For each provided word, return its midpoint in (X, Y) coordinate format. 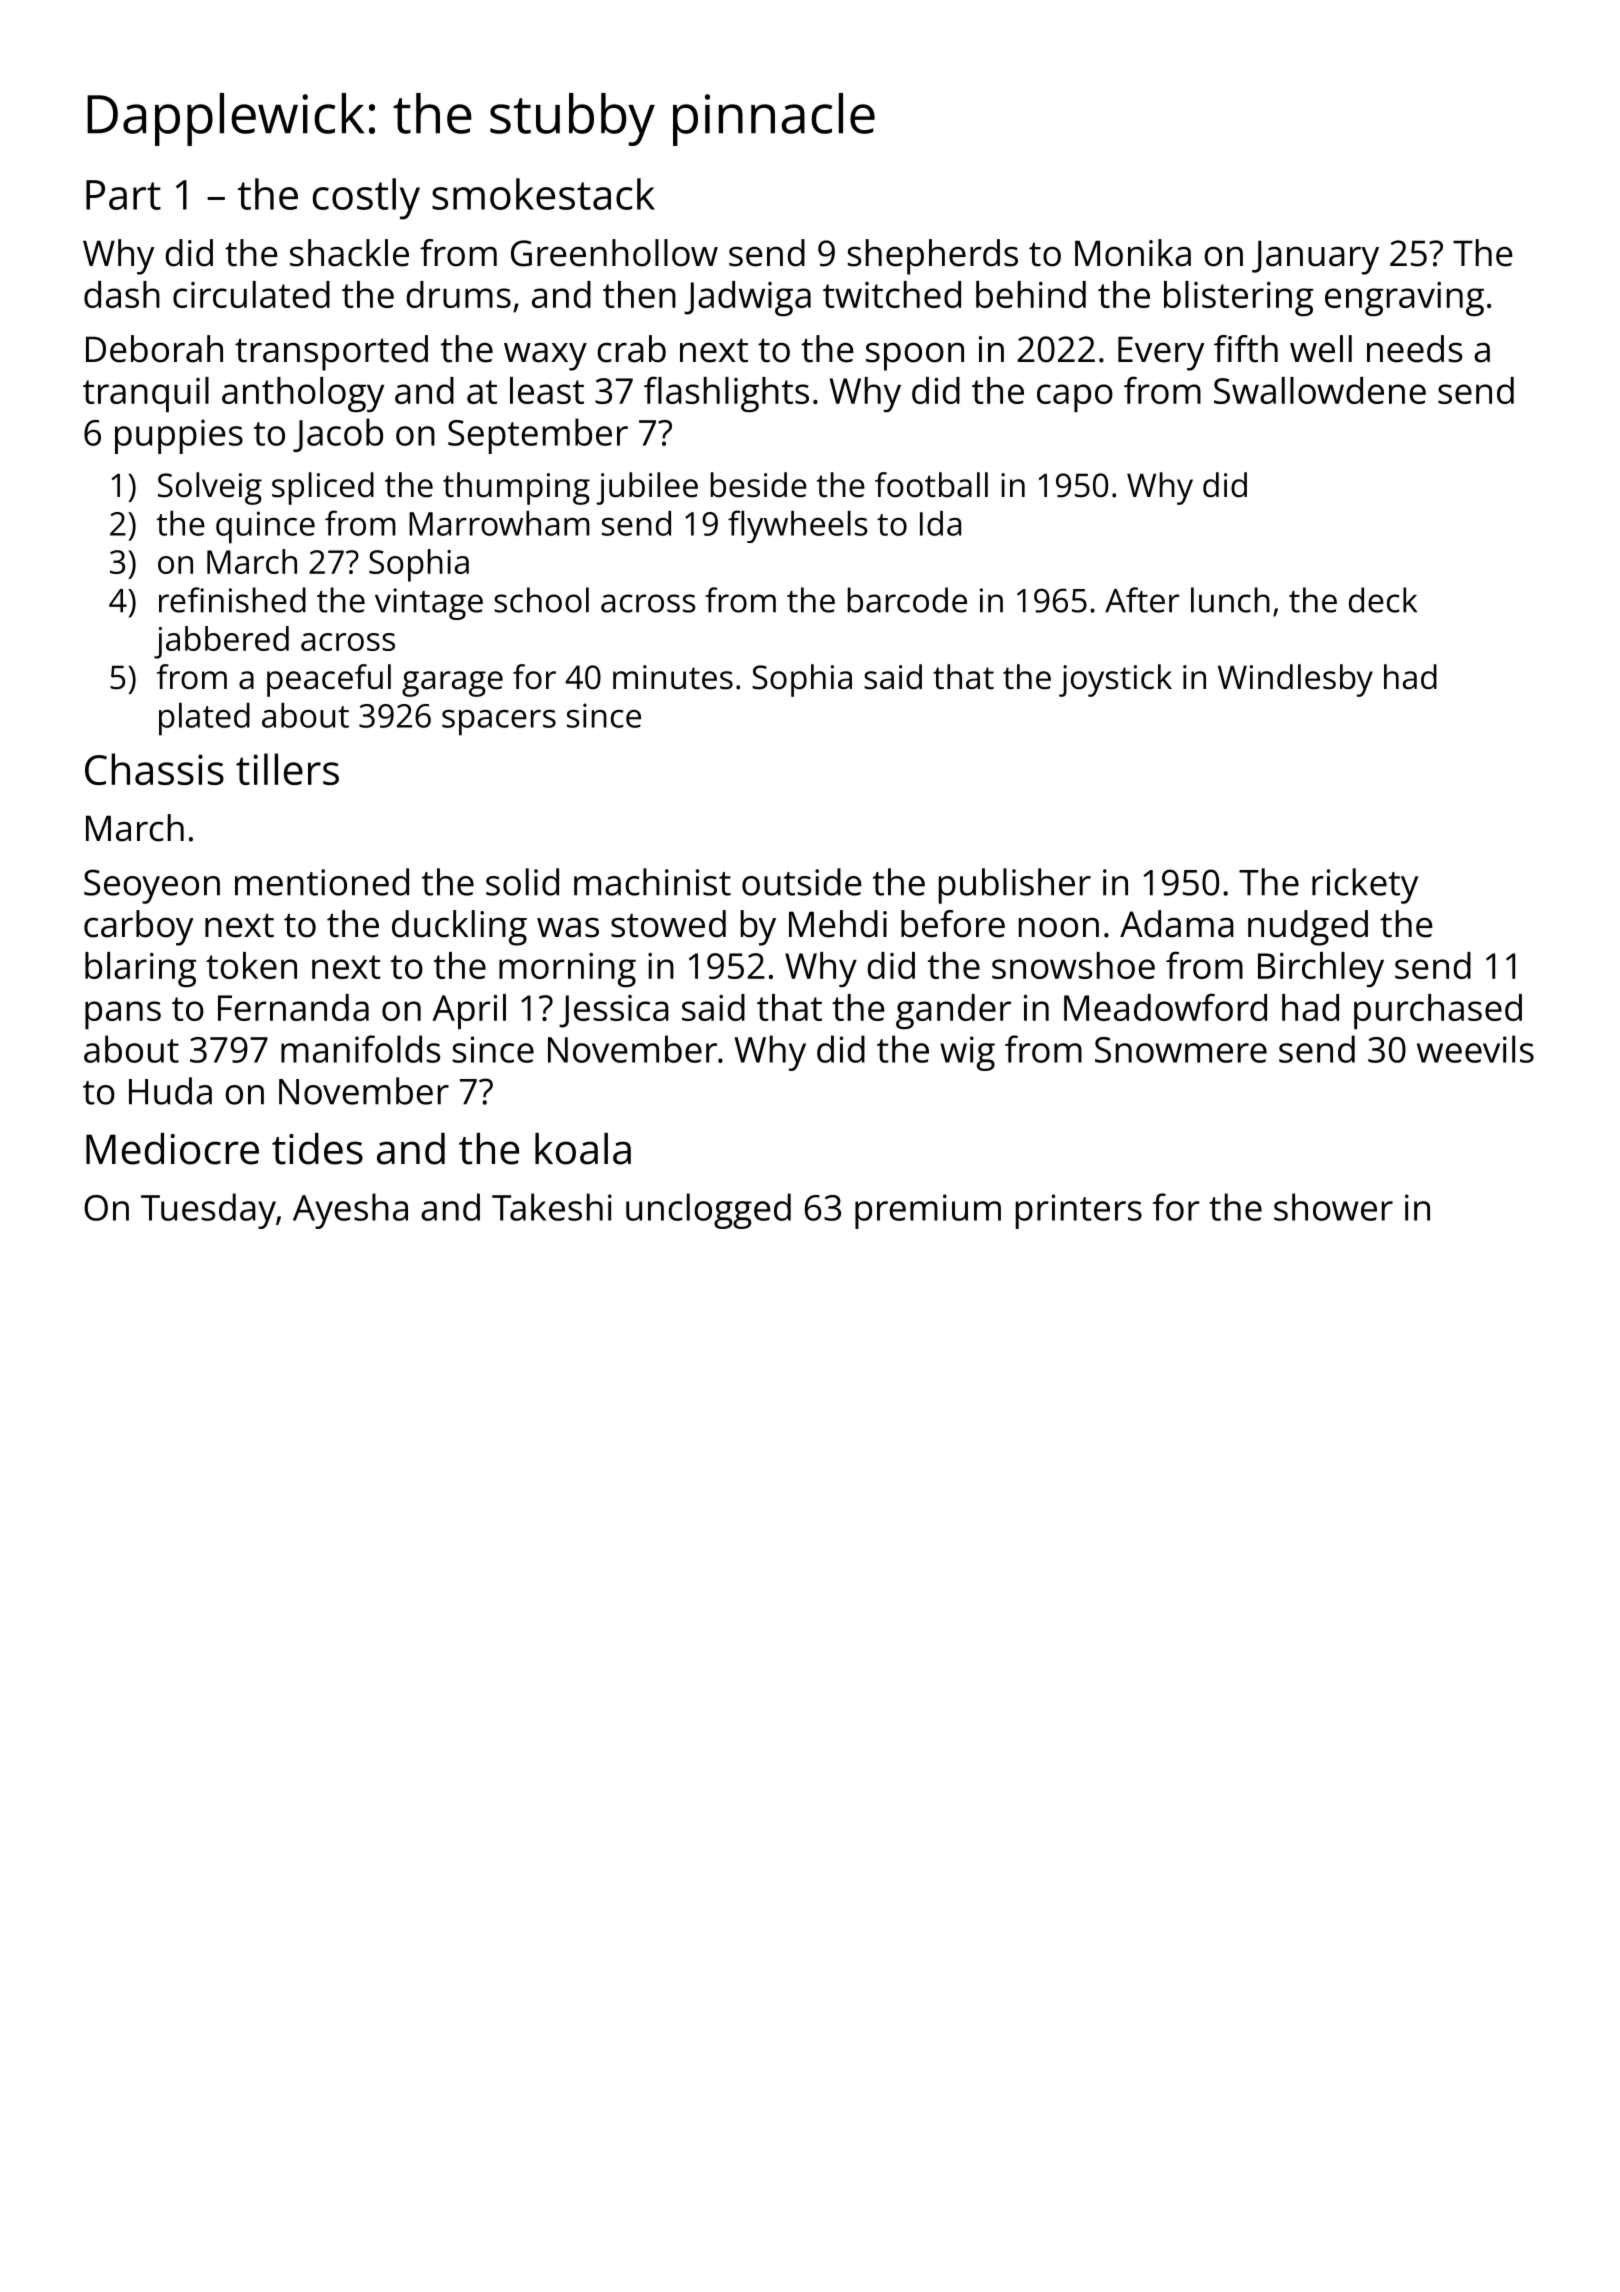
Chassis (154, 769)
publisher (1015, 886)
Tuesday (208, 1211)
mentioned (322, 882)
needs (1414, 349)
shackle (349, 253)
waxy (545, 357)
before (953, 924)
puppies (179, 436)
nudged (1308, 928)
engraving (1404, 299)
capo (1075, 398)
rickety (1365, 886)
